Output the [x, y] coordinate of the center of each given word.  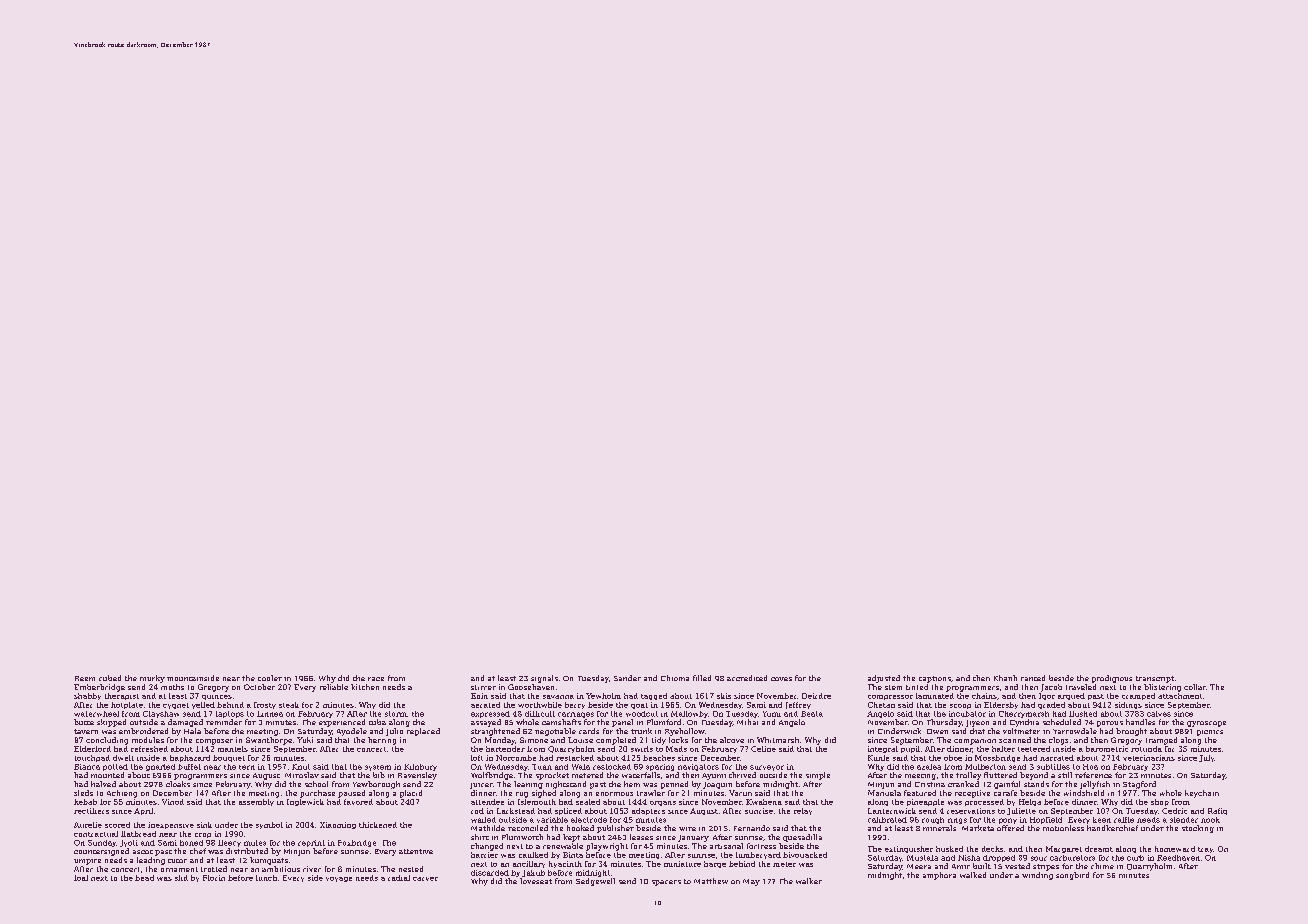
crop [203, 835]
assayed [486, 723]
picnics [1210, 733]
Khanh [1005, 678]
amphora [939, 876]
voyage [339, 879]
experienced [342, 723]
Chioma [675, 678]
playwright [607, 847]
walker [809, 881]
